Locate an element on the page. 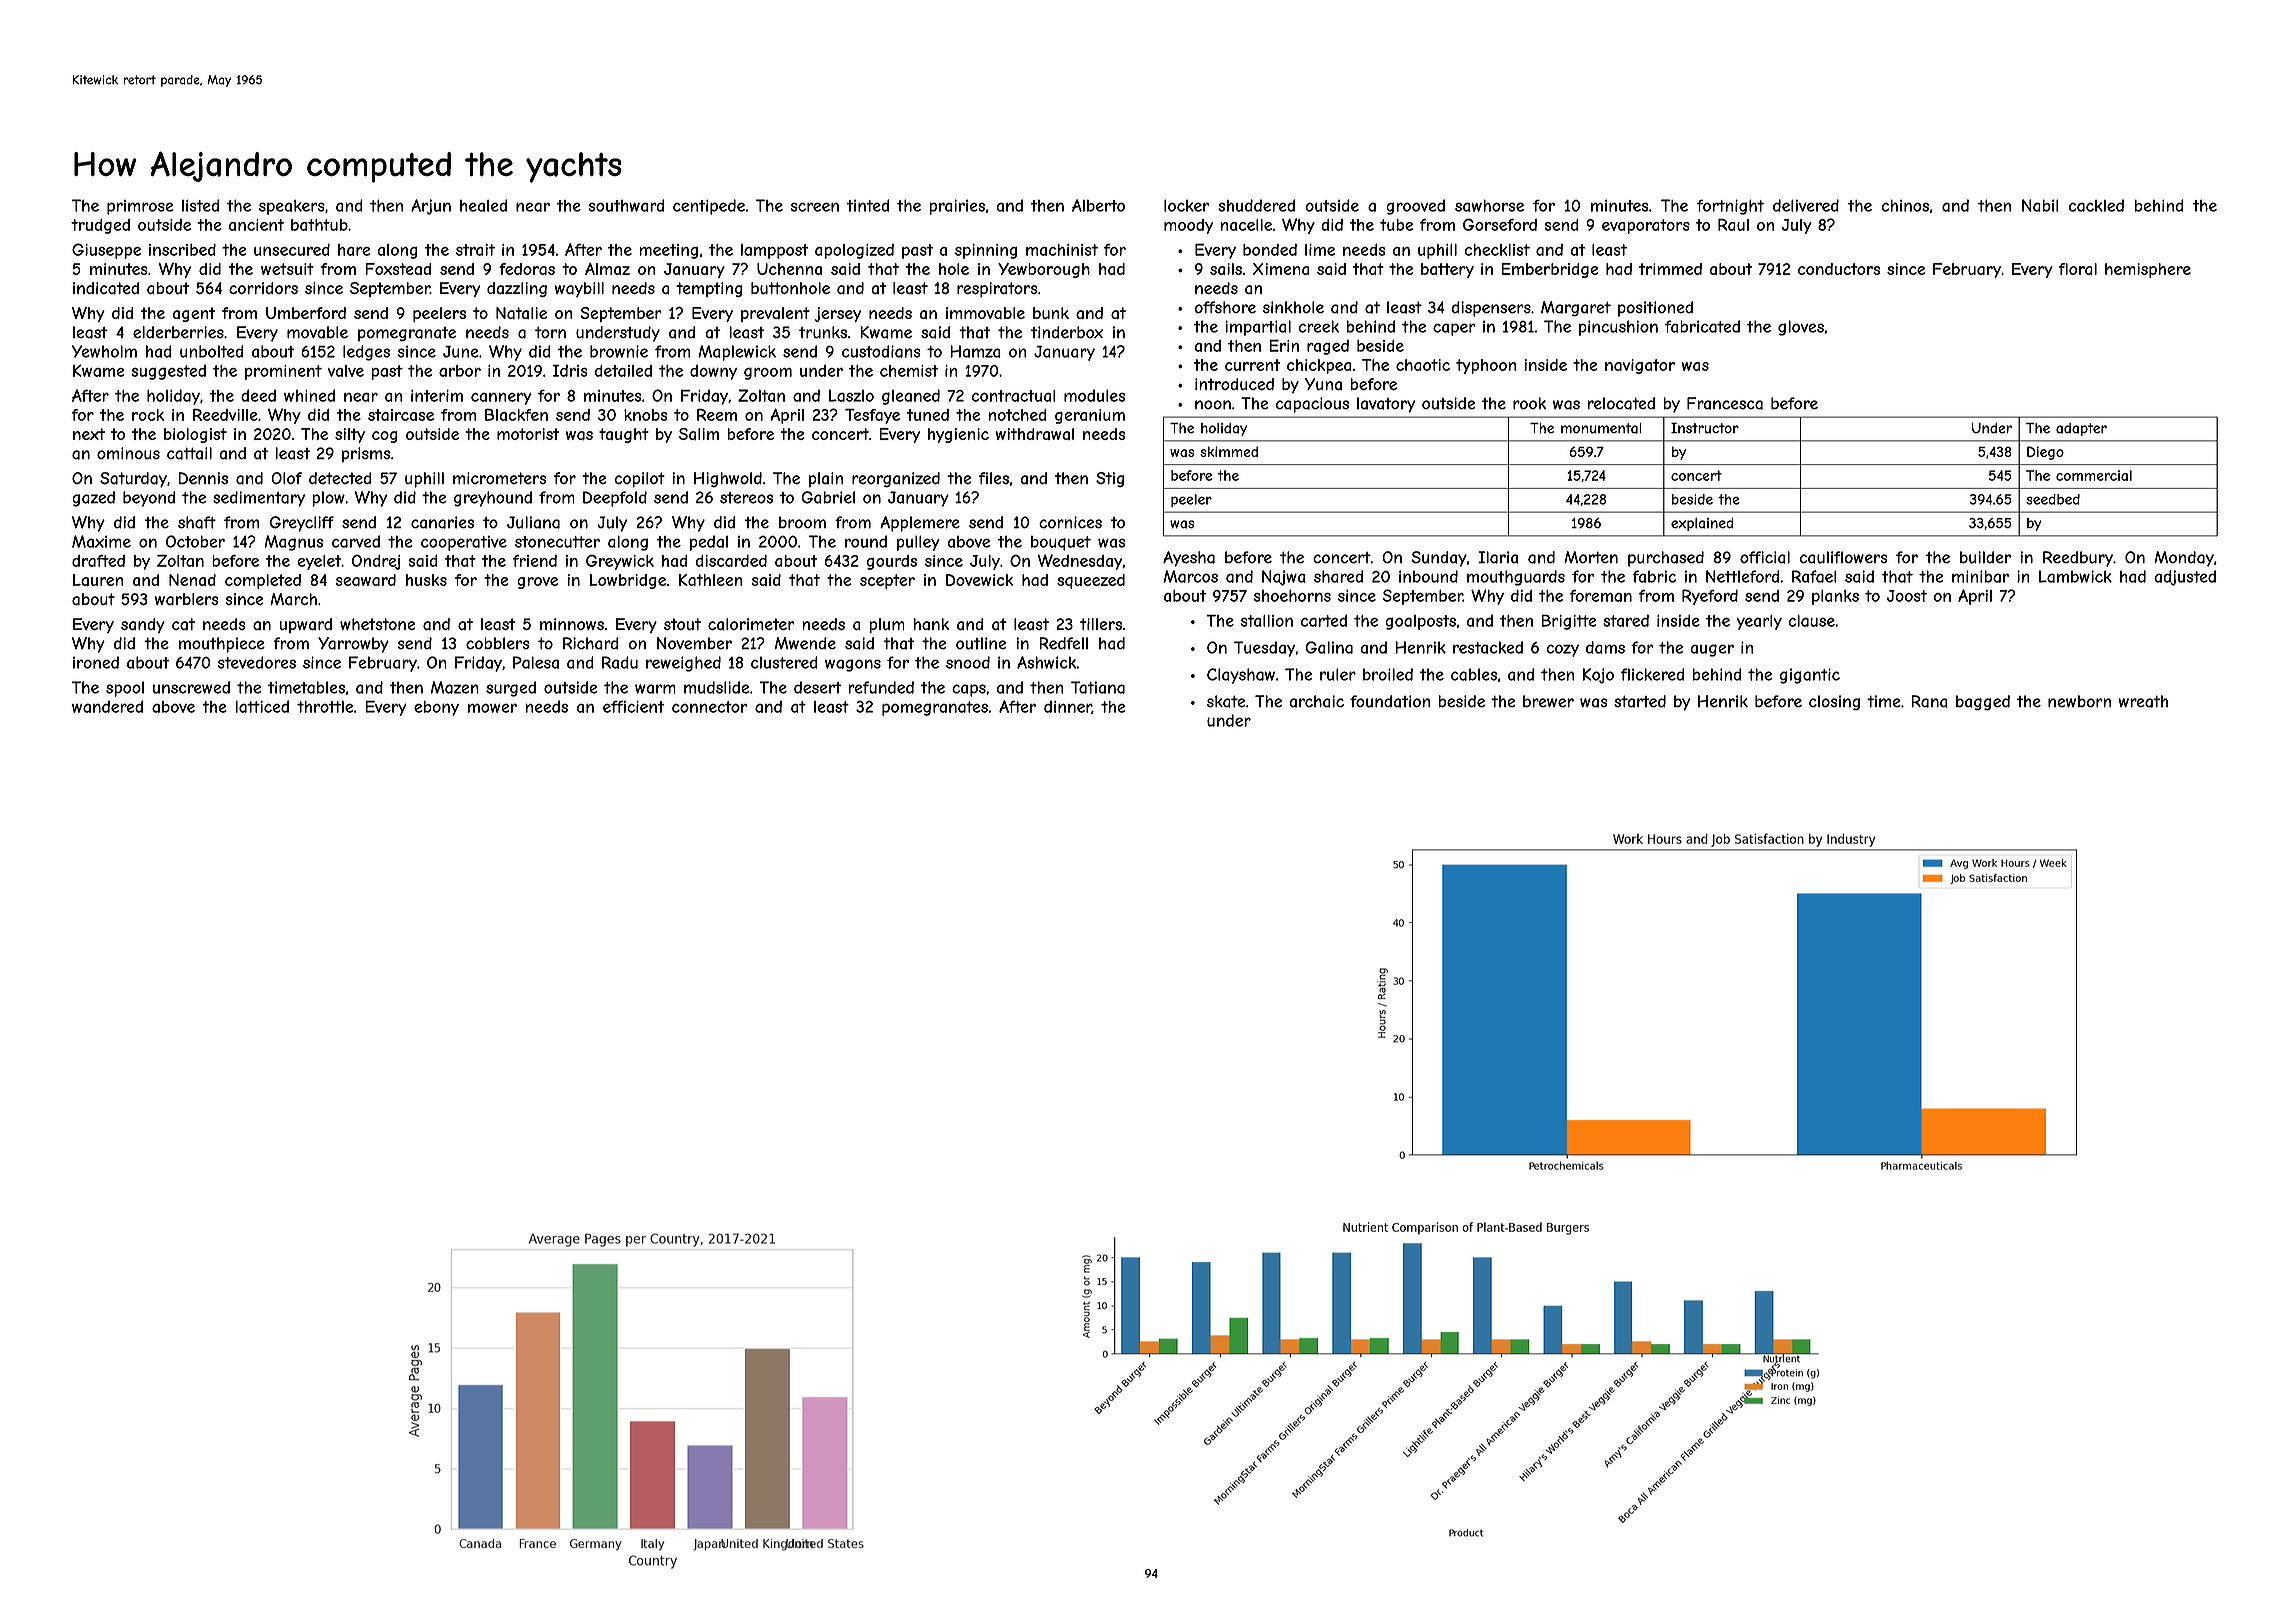 The image size is (2289, 1618). elderberries is located at coordinates (178, 332).
